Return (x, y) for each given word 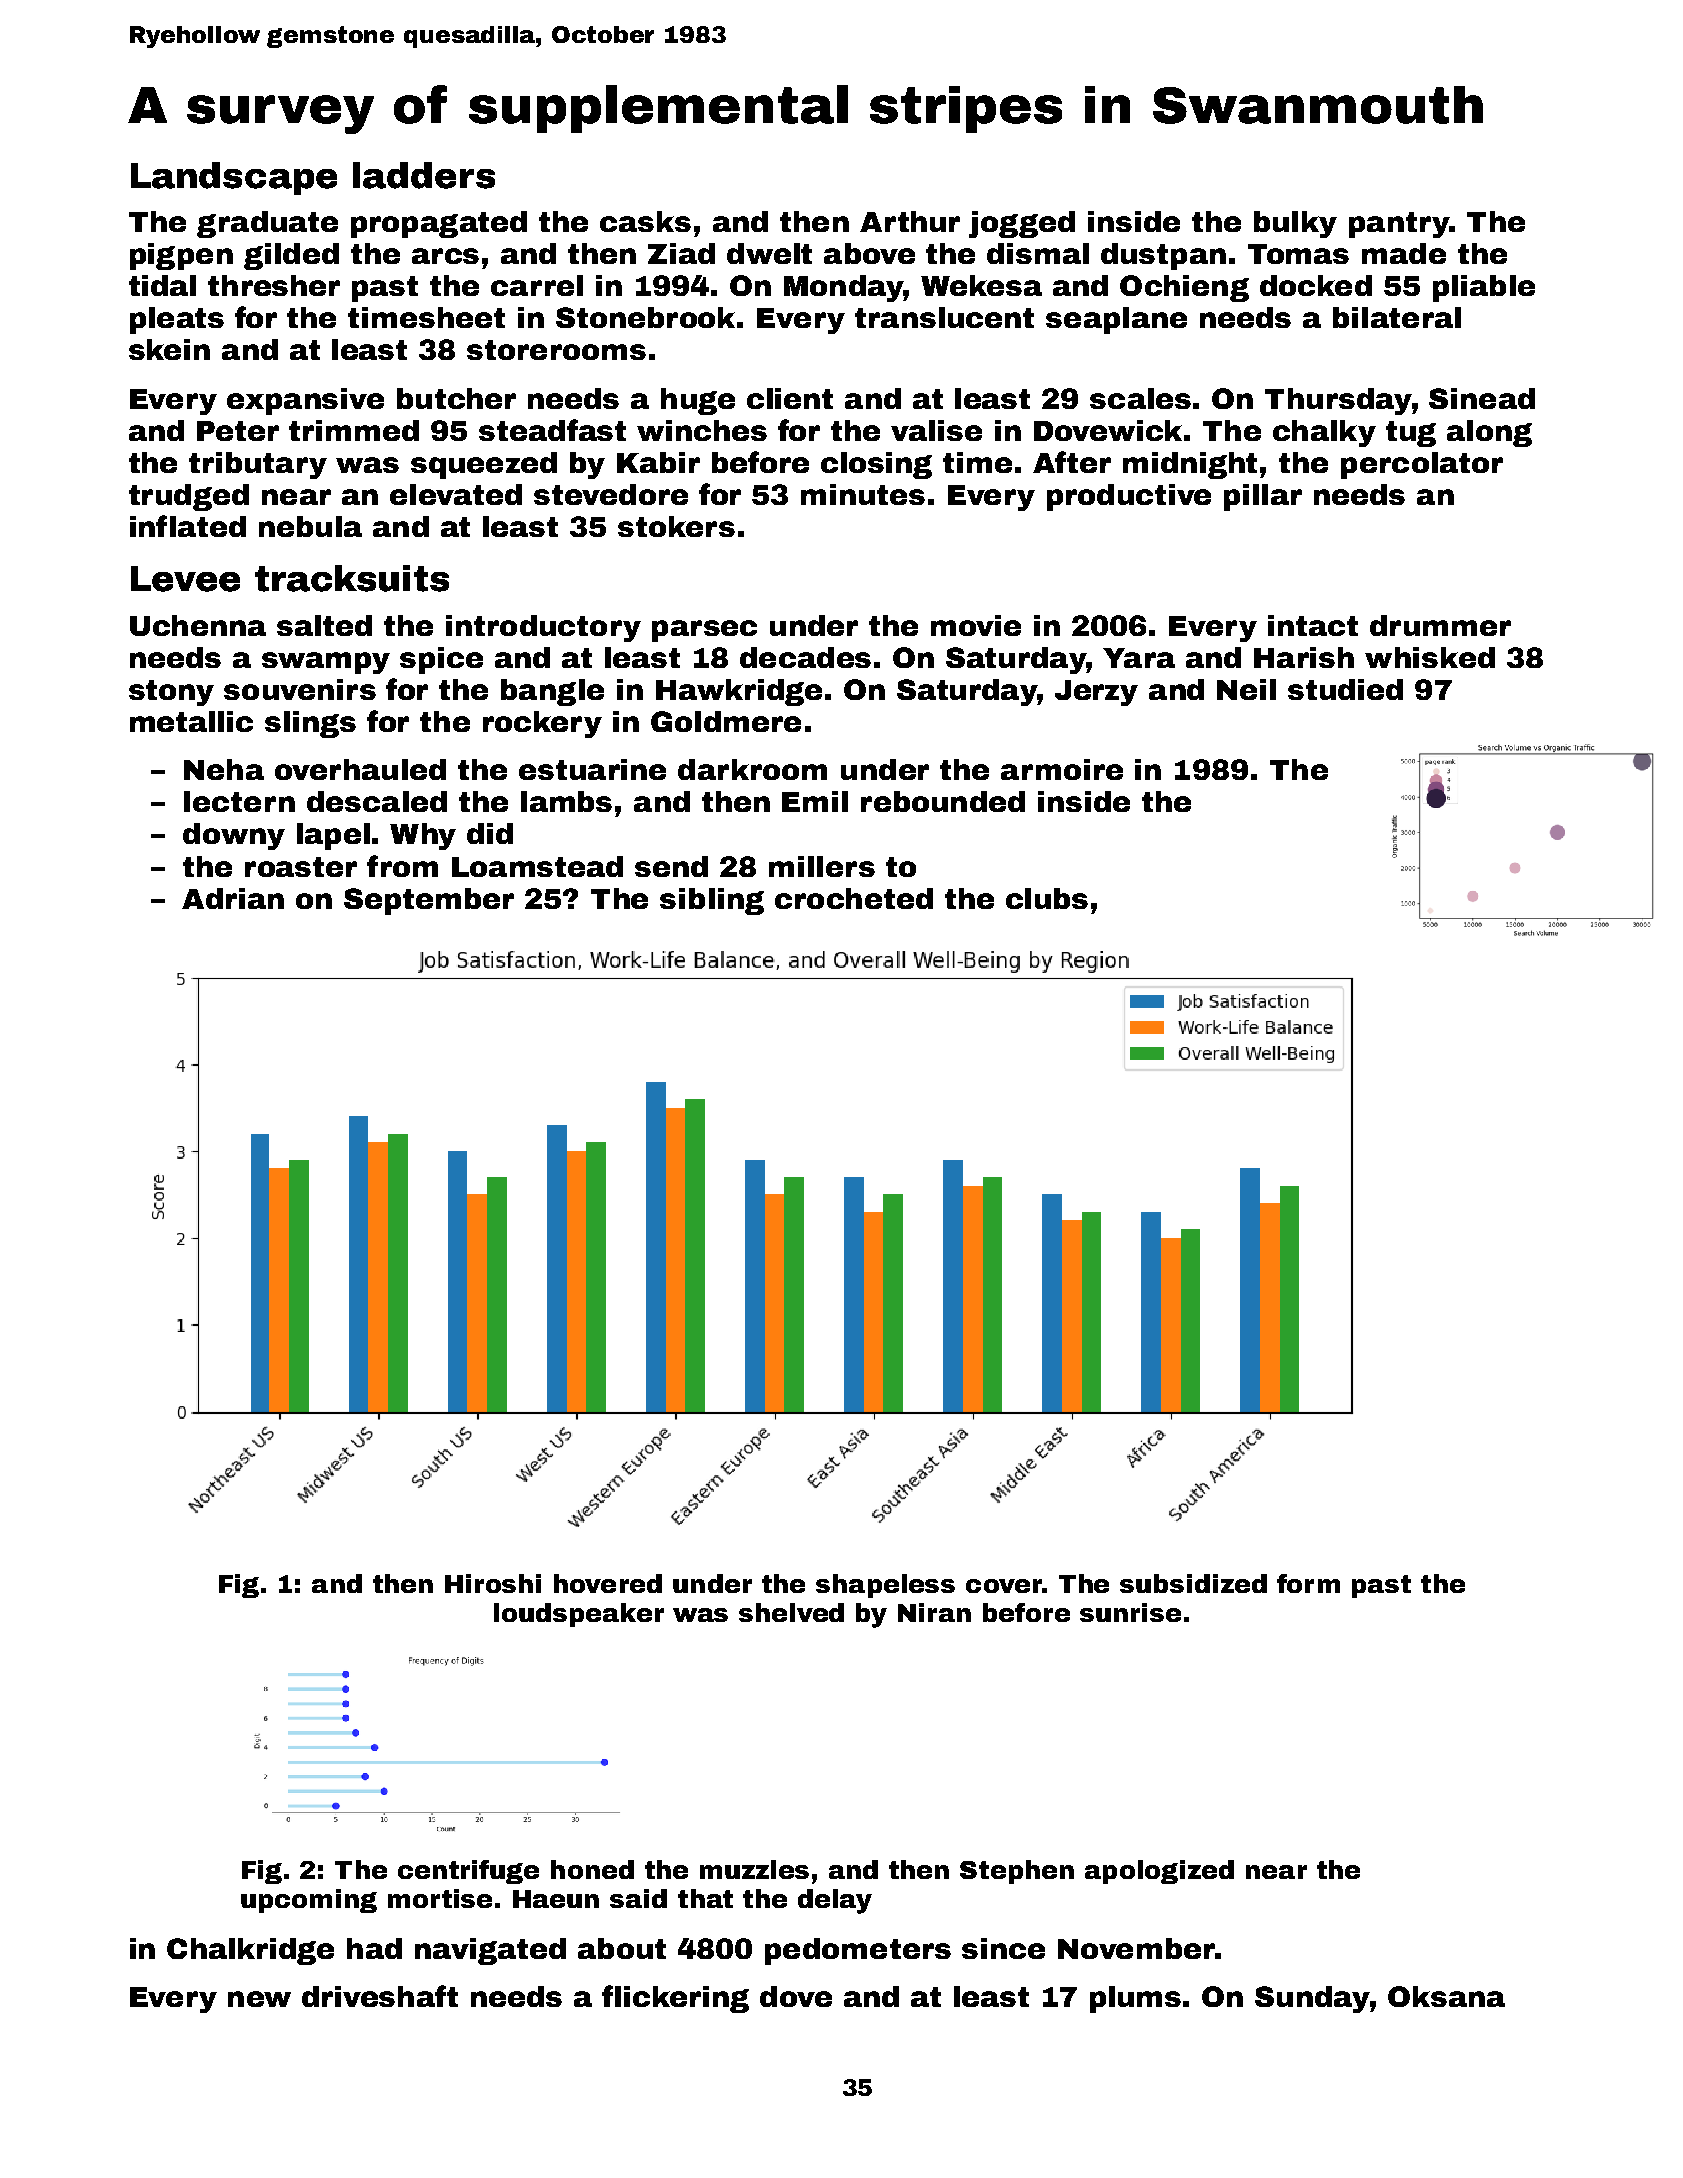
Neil (1246, 689)
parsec (704, 631)
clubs (1047, 898)
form (1308, 1583)
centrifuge (468, 1872)
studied (1345, 689)
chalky (1324, 433)
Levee (185, 579)
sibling (712, 901)
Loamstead (537, 866)
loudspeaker (579, 1615)
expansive (305, 401)
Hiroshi (493, 1583)
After (1072, 462)
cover (1004, 1586)
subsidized (1193, 1583)
